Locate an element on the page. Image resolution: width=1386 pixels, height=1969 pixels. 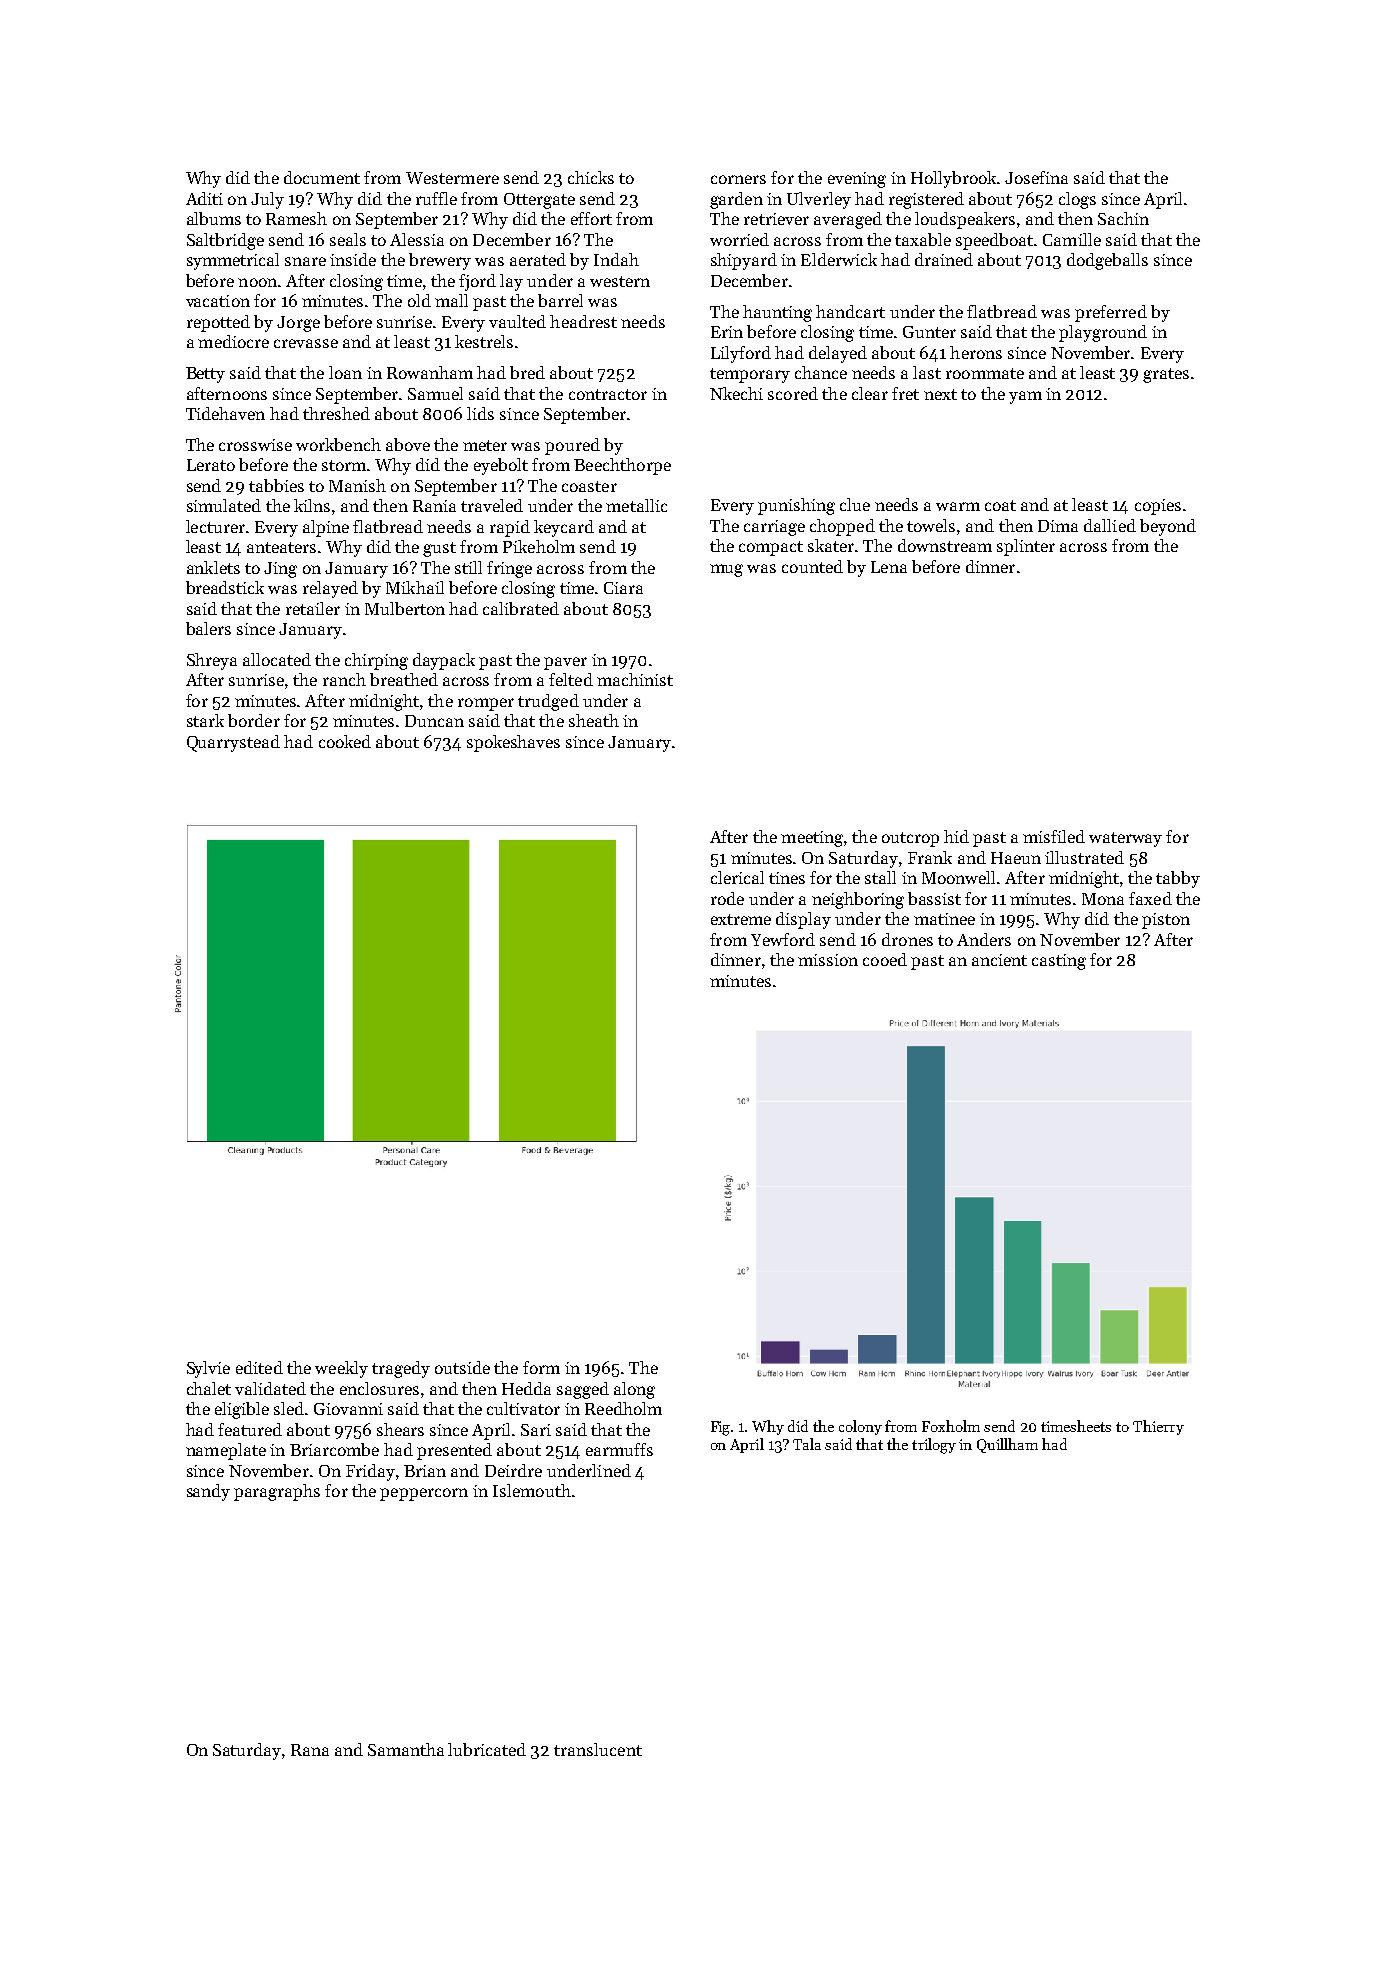
sandy is located at coordinates (208, 1492).
